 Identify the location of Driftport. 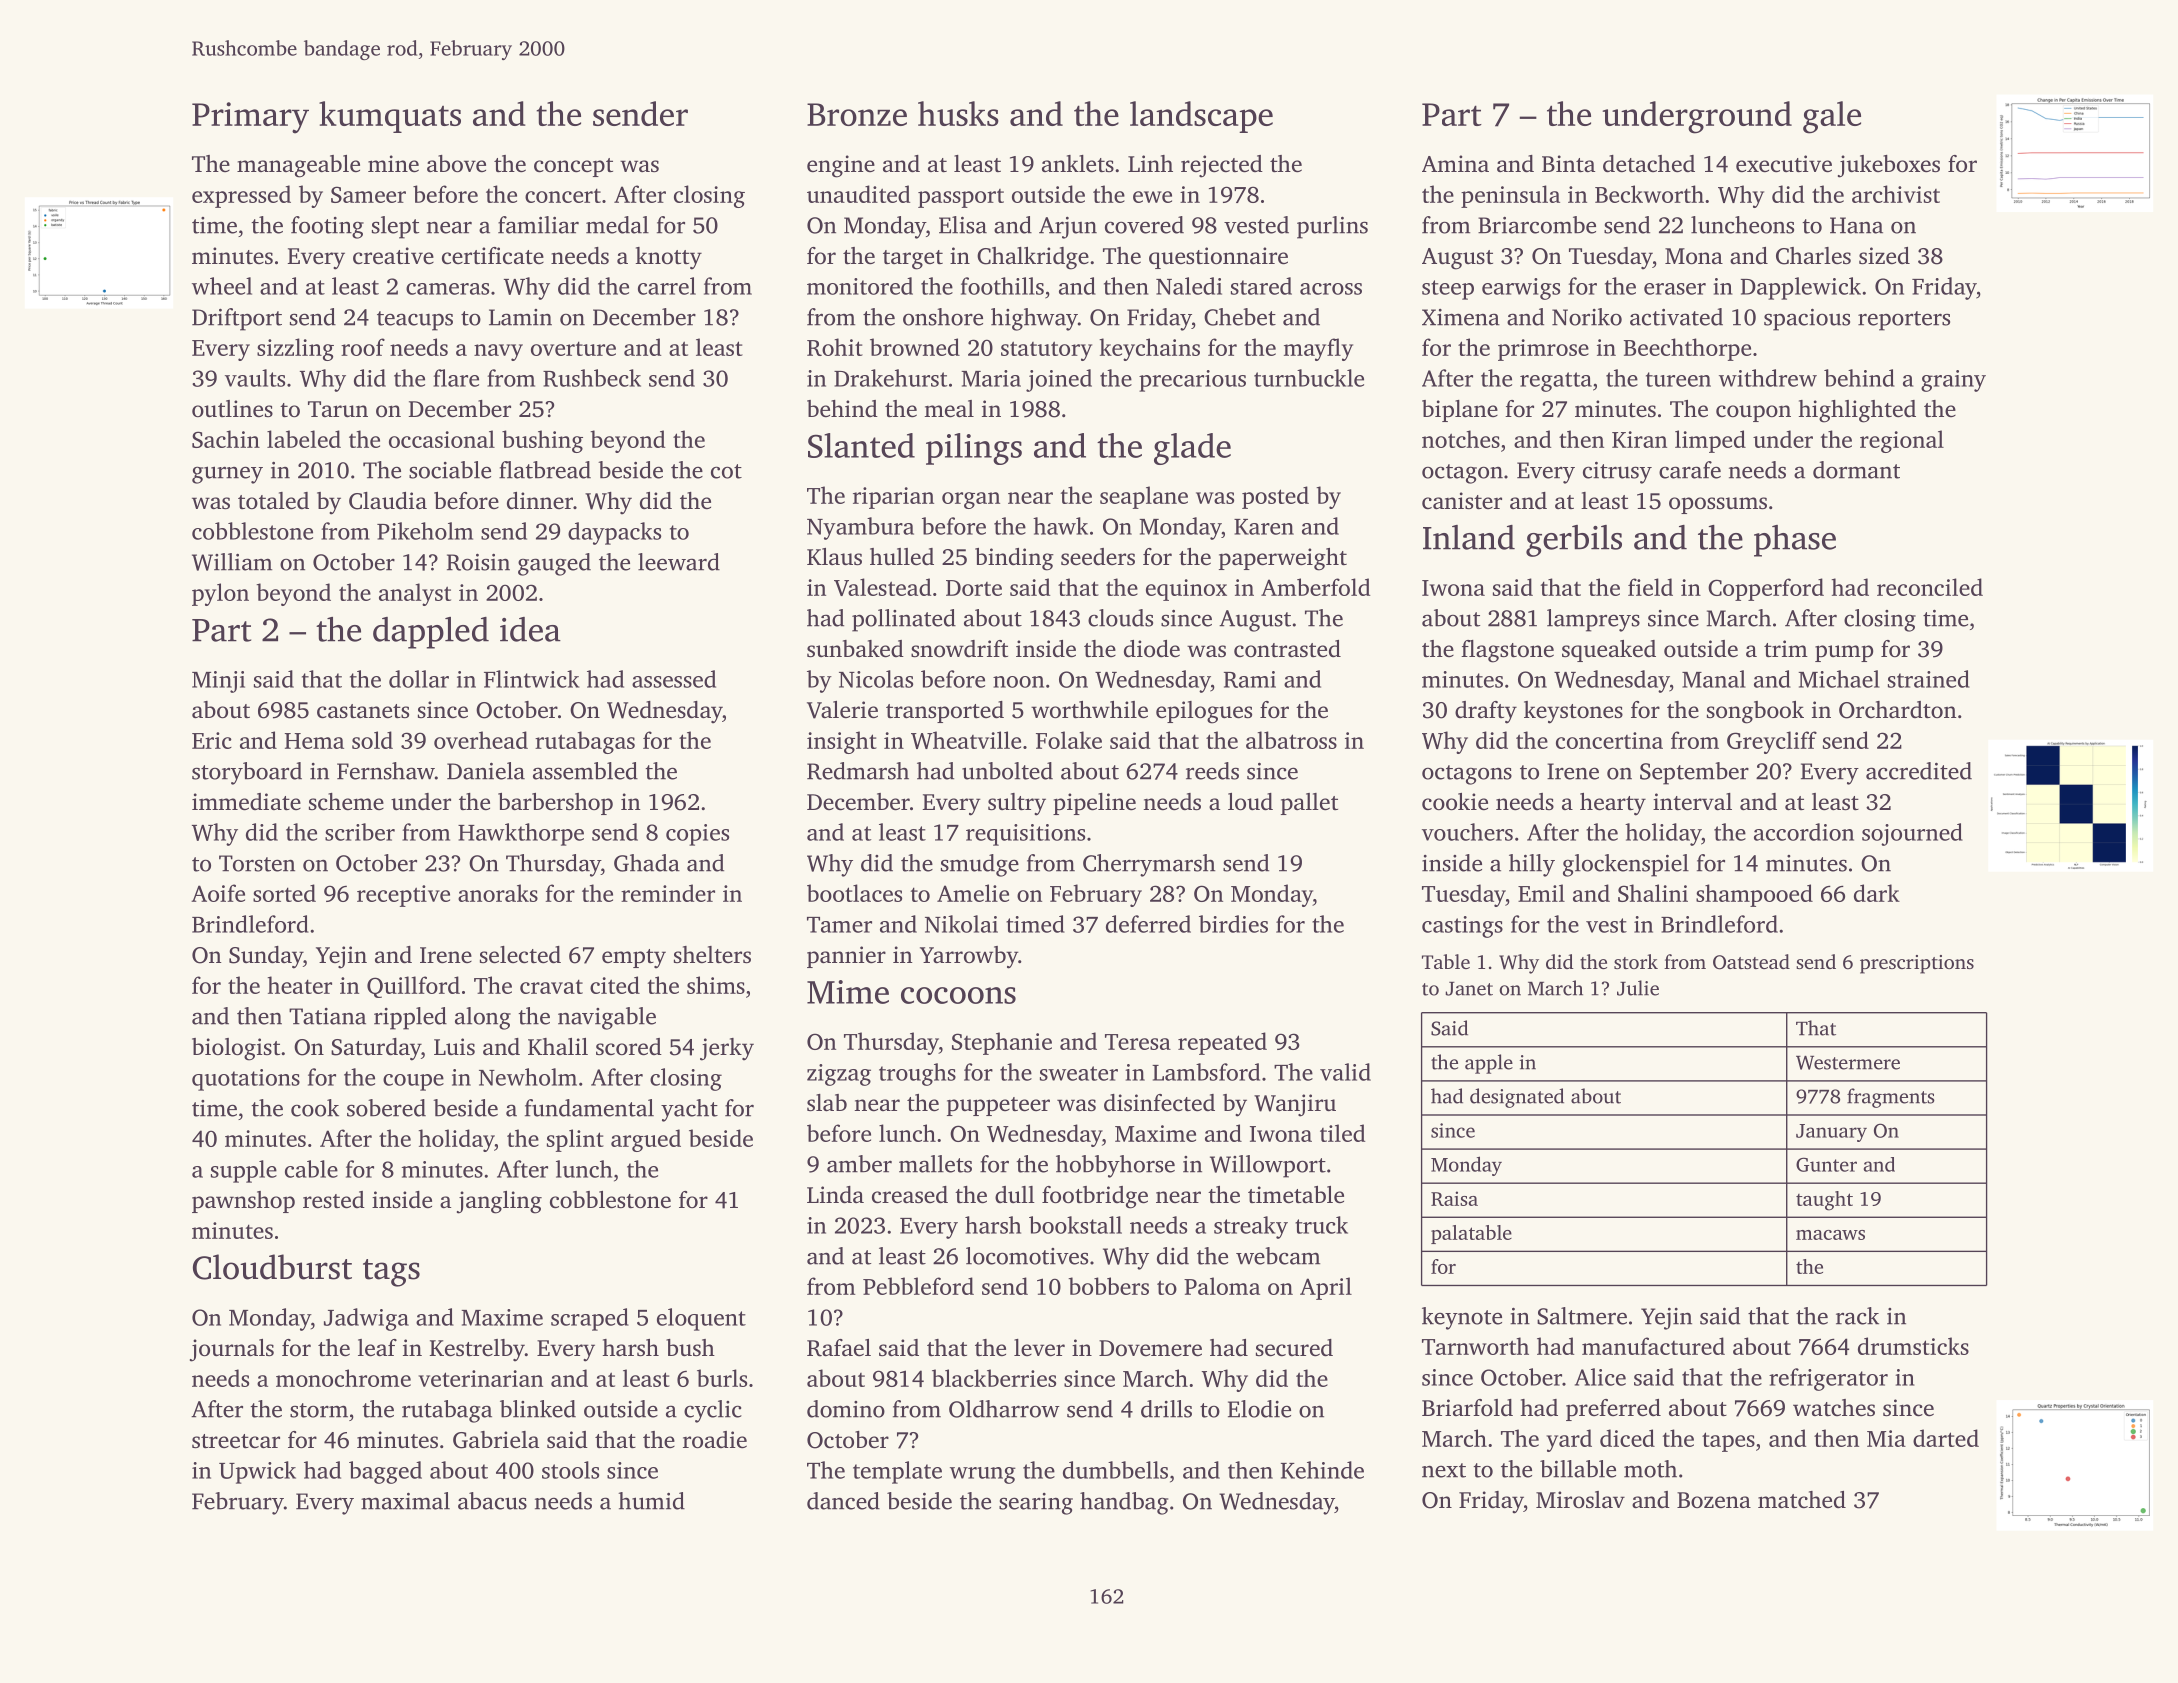
(237, 319).
